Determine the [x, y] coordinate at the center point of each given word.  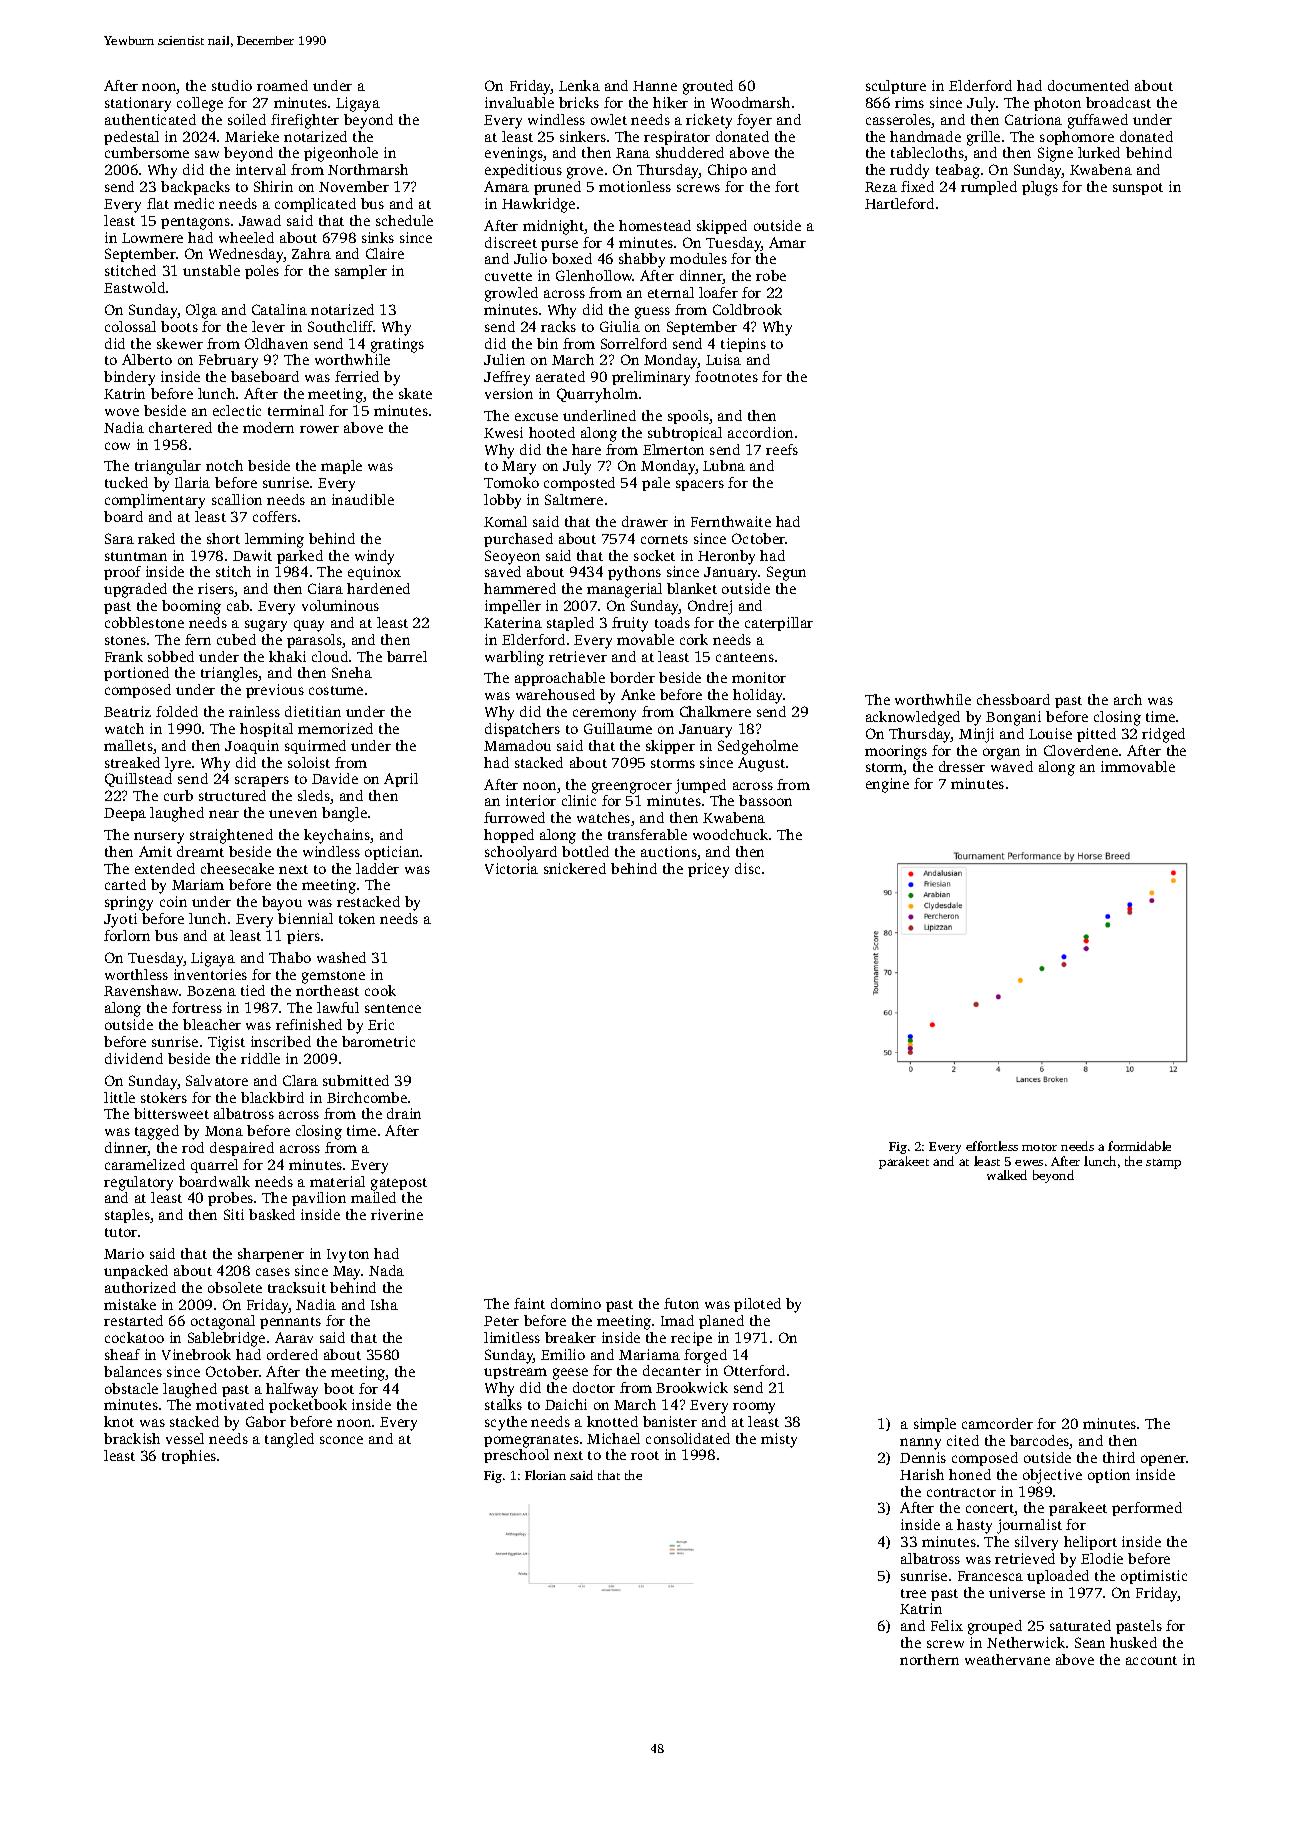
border [632, 677]
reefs [782, 449]
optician [392, 853]
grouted [708, 87]
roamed [282, 85]
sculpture [896, 87]
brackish [132, 1438]
